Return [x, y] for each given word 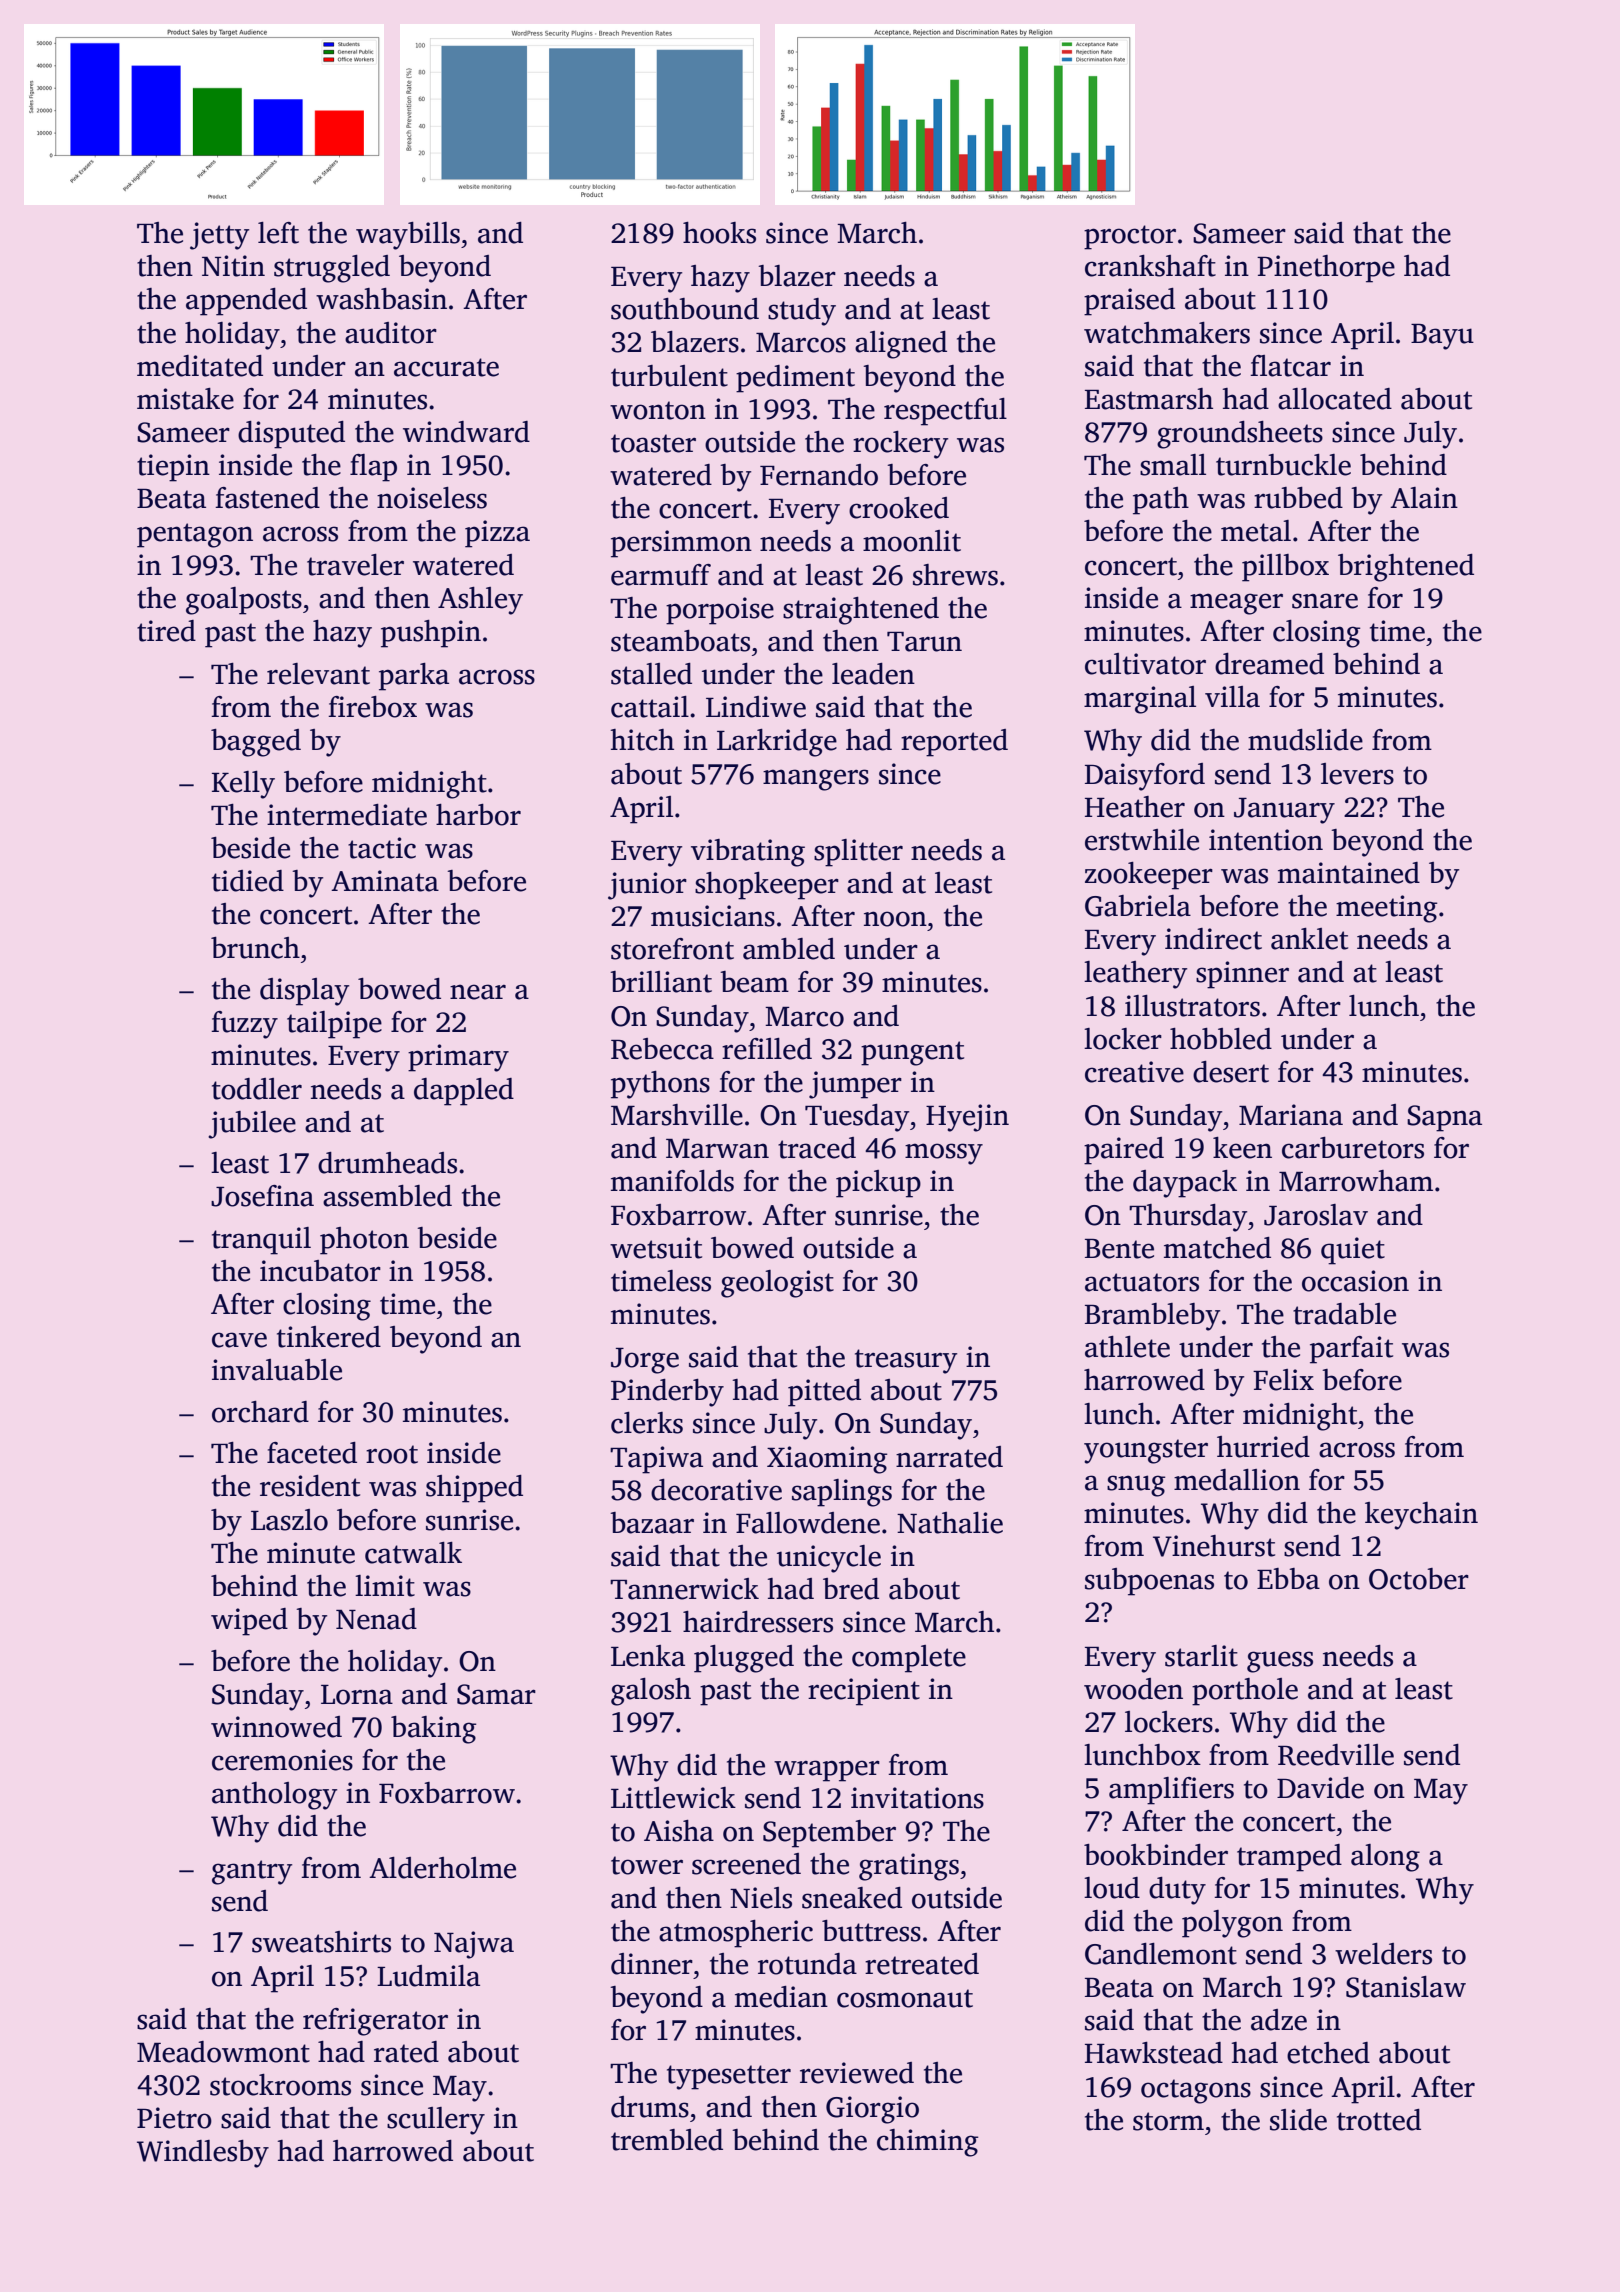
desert [1231, 1072]
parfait [1351, 1350]
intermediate [347, 815]
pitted [824, 1393]
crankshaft [1150, 266]
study [802, 312]
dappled [464, 1092]
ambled [789, 949]
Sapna [1444, 1118]
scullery [436, 2121]
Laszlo [289, 1520]
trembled [667, 2140]
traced [817, 1148]
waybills [408, 236]
